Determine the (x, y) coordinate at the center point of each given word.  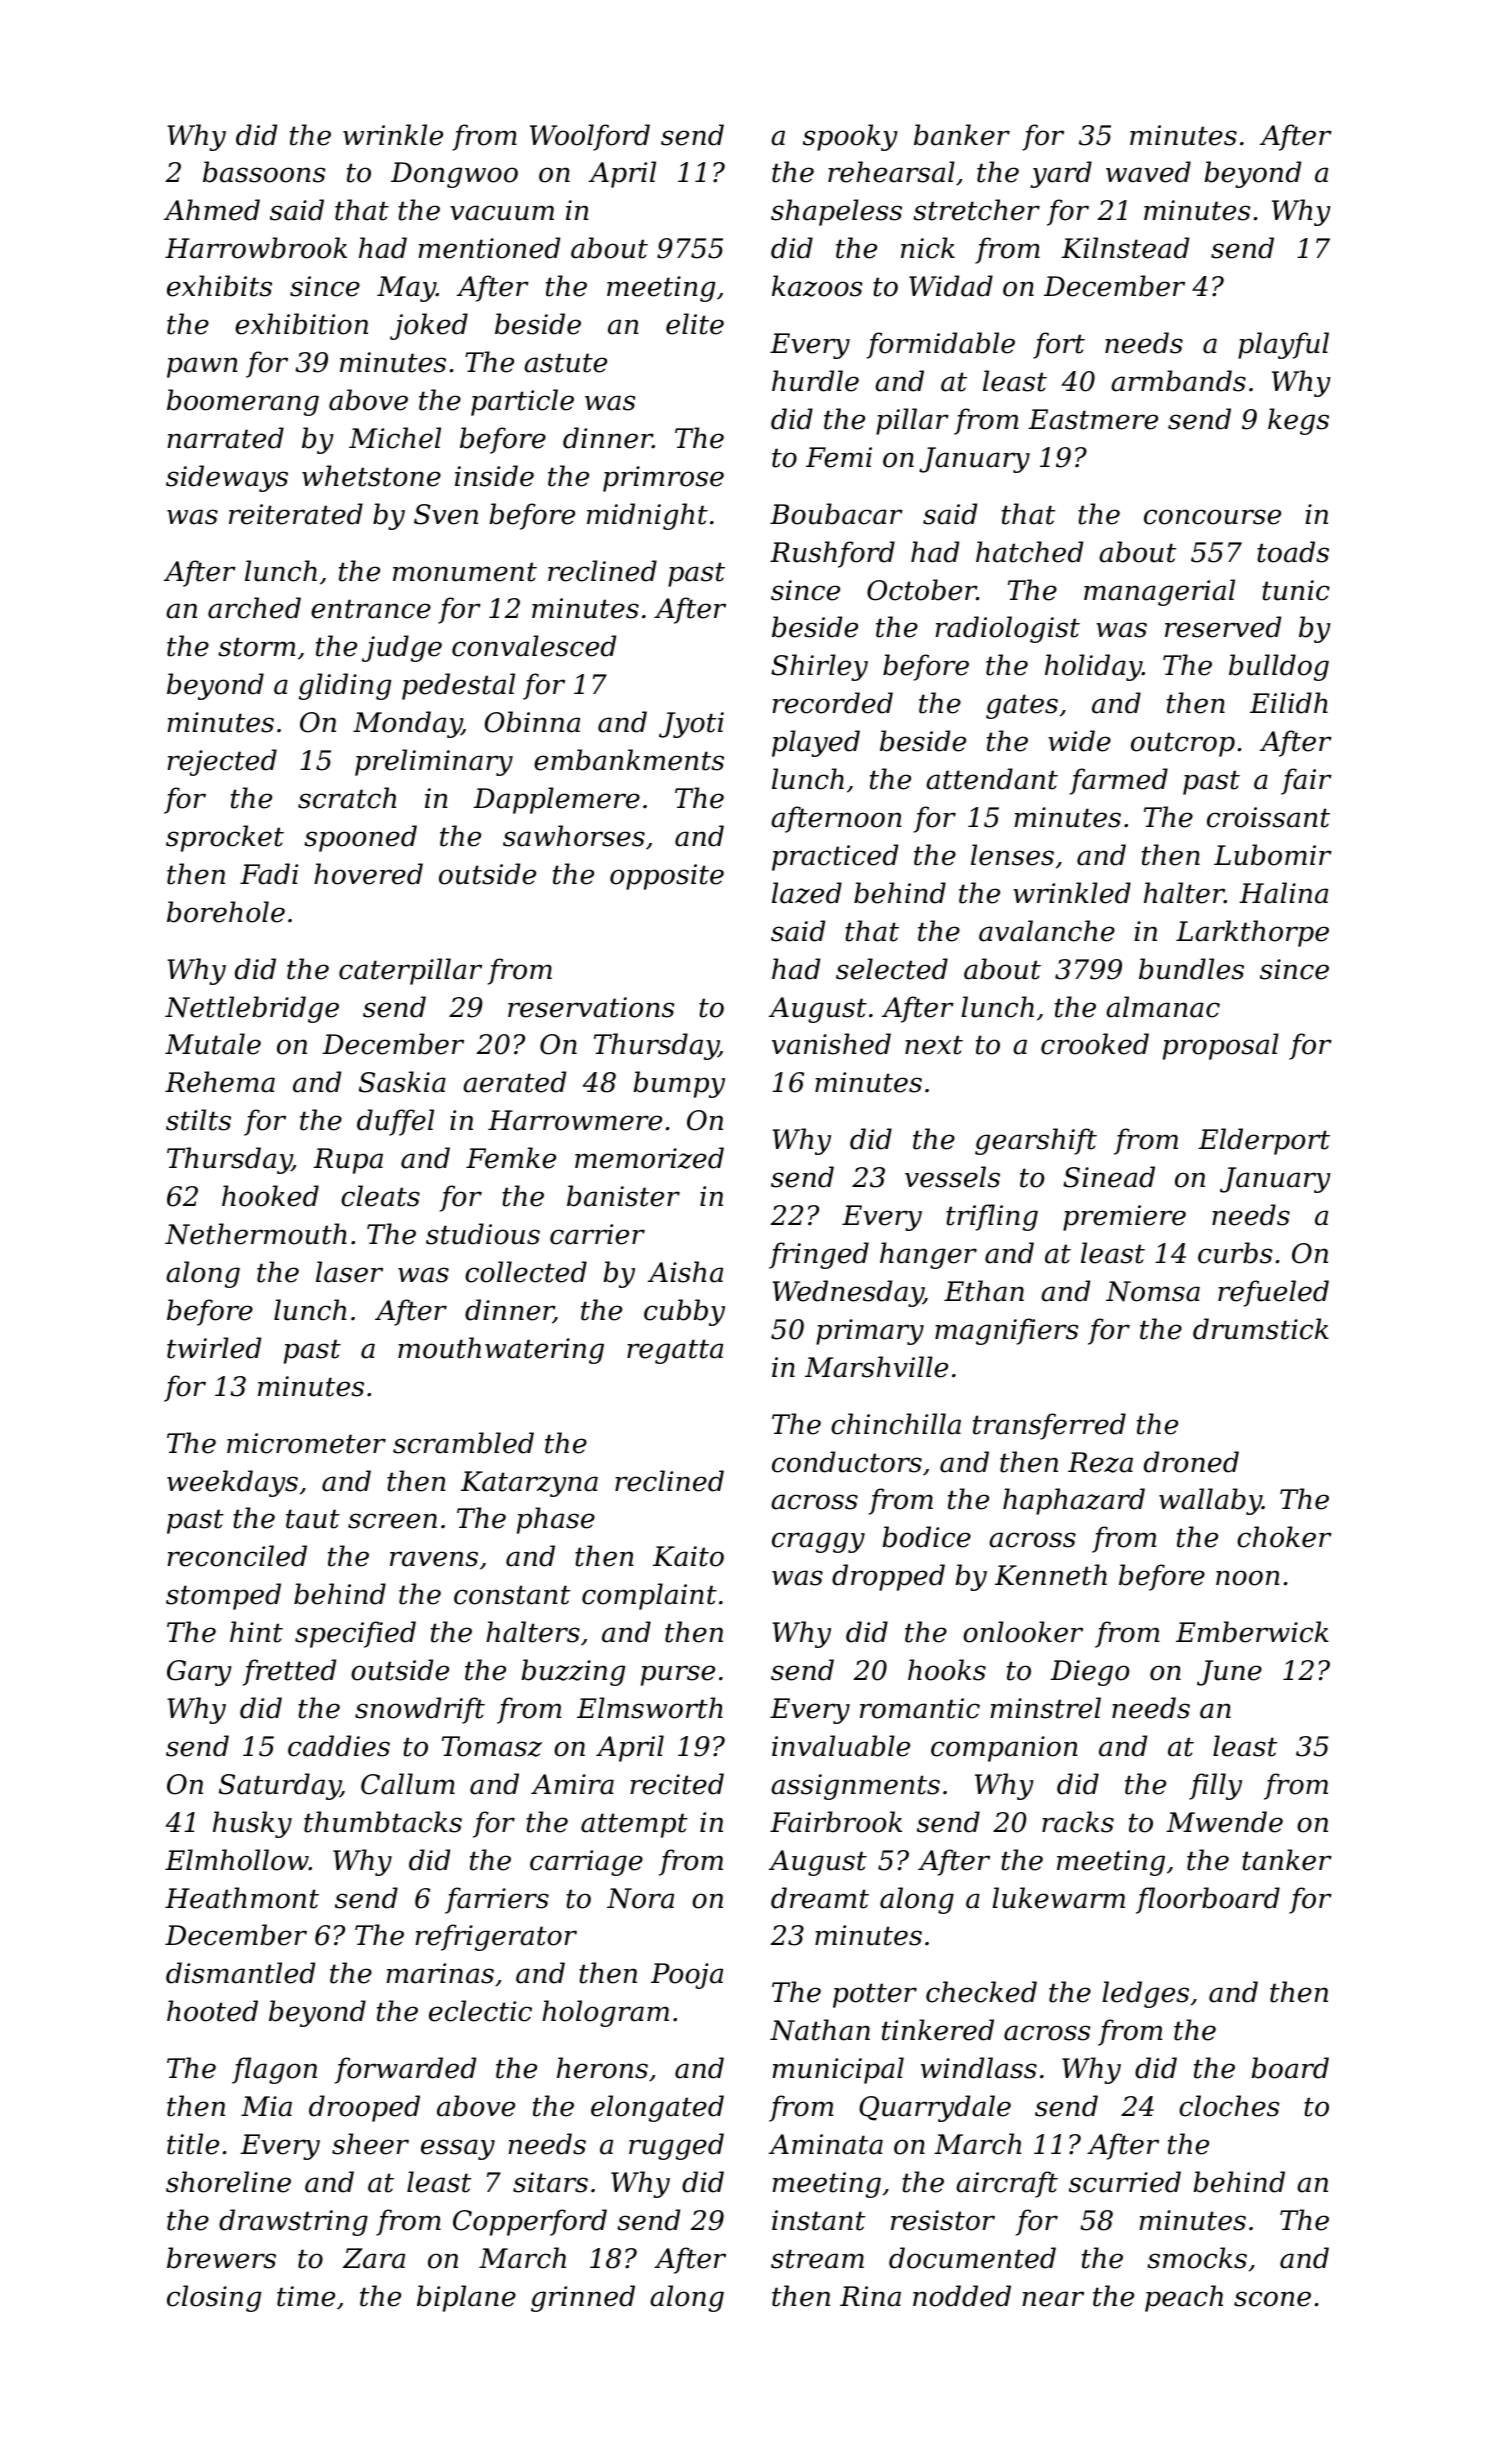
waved (1148, 172)
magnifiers (1007, 1331)
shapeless (836, 212)
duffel (395, 1122)
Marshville (876, 1367)
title (193, 2144)
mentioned (489, 248)
